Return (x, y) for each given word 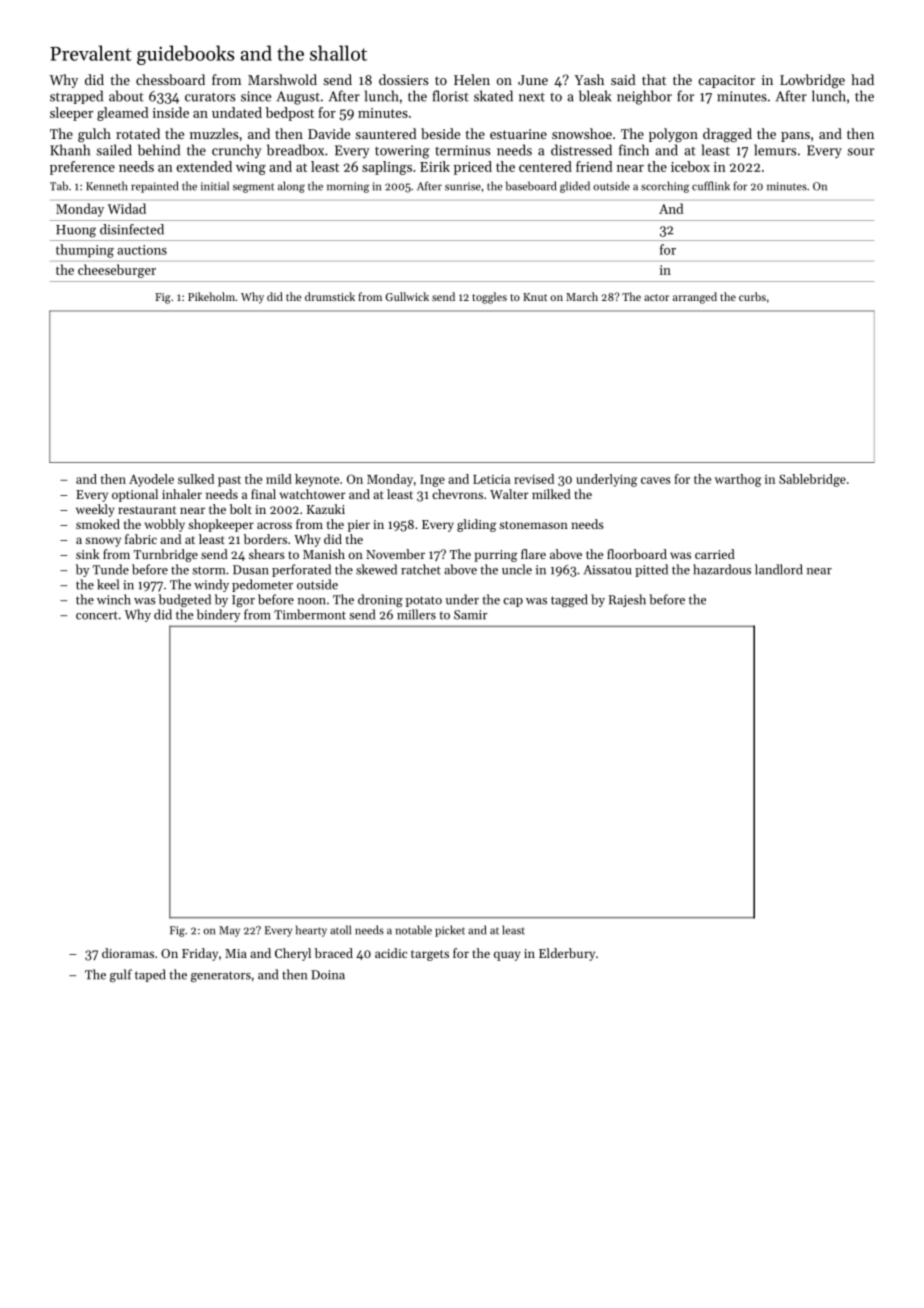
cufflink (711, 186)
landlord (779, 569)
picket (450, 931)
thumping (85, 251)
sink (88, 554)
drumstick (330, 296)
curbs (752, 296)
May (229, 931)
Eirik (435, 166)
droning (380, 600)
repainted (154, 187)
